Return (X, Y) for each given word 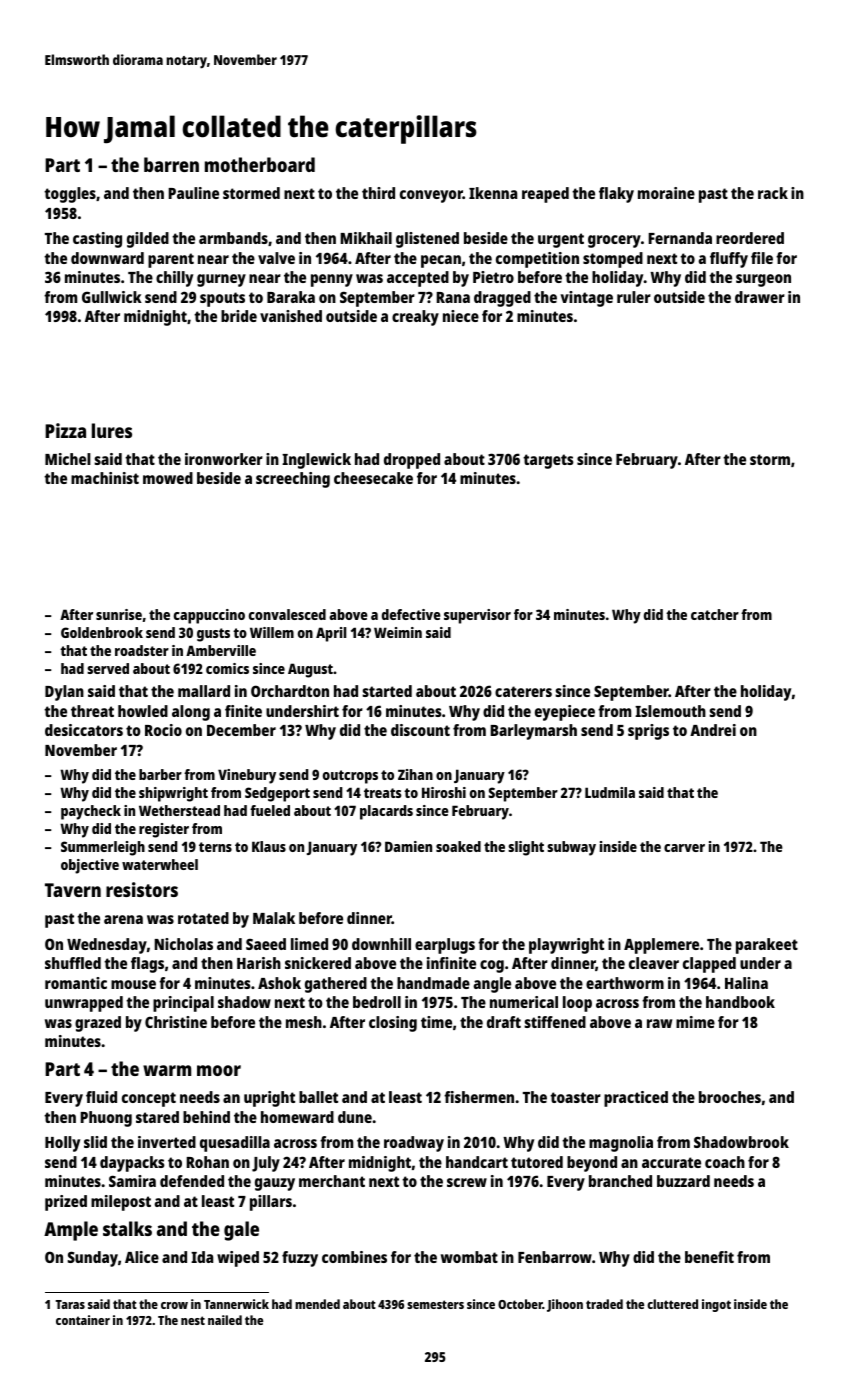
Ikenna (493, 193)
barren (171, 164)
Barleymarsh (533, 732)
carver (684, 848)
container (83, 1320)
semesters (435, 1304)
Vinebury (247, 776)
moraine (666, 193)
